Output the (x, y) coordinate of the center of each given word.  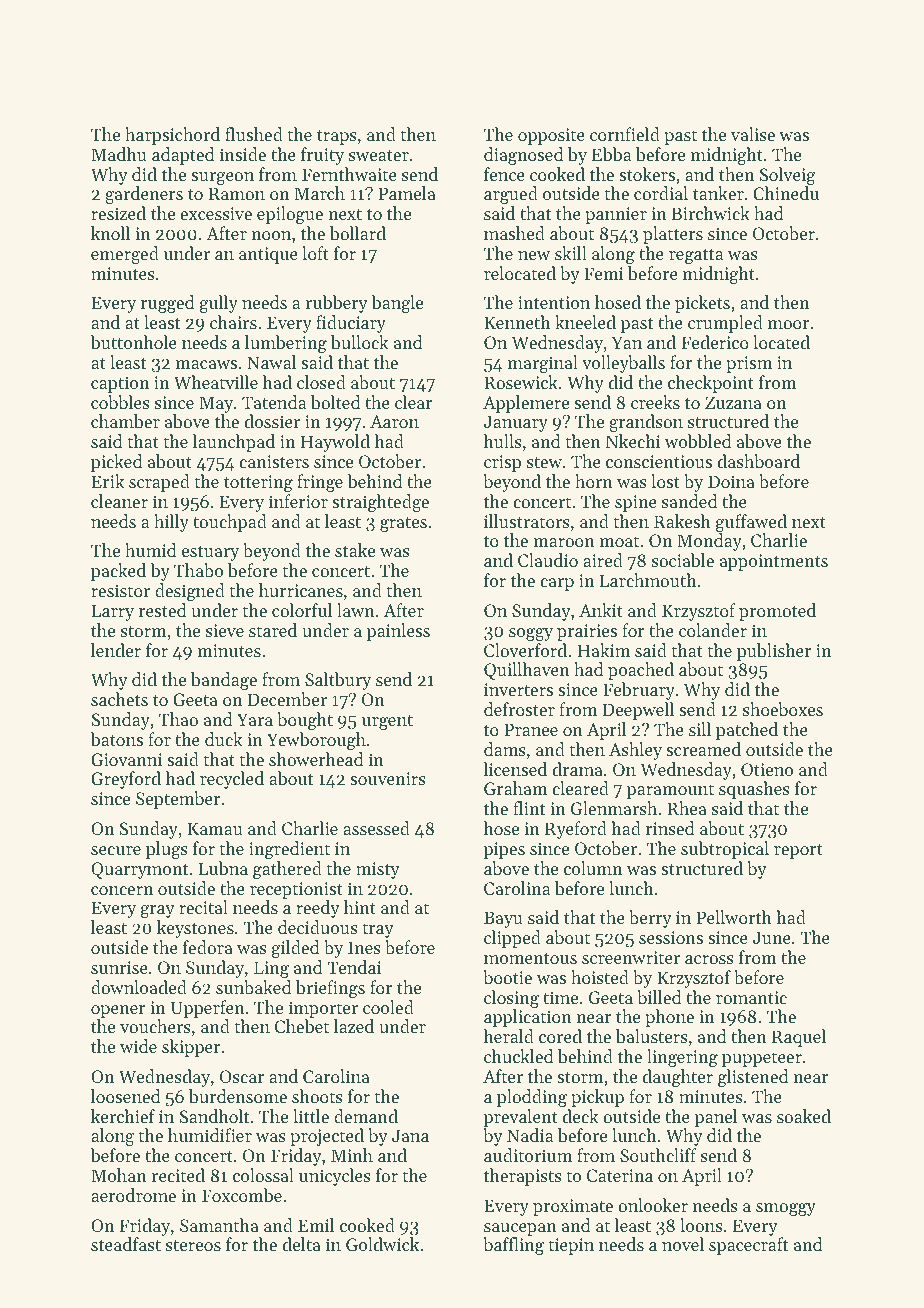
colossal (263, 1175)
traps (337, 137)
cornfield (625, 134)
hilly (171, 523)
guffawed (751, 523)
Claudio (548, 560)
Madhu (118, 154)
